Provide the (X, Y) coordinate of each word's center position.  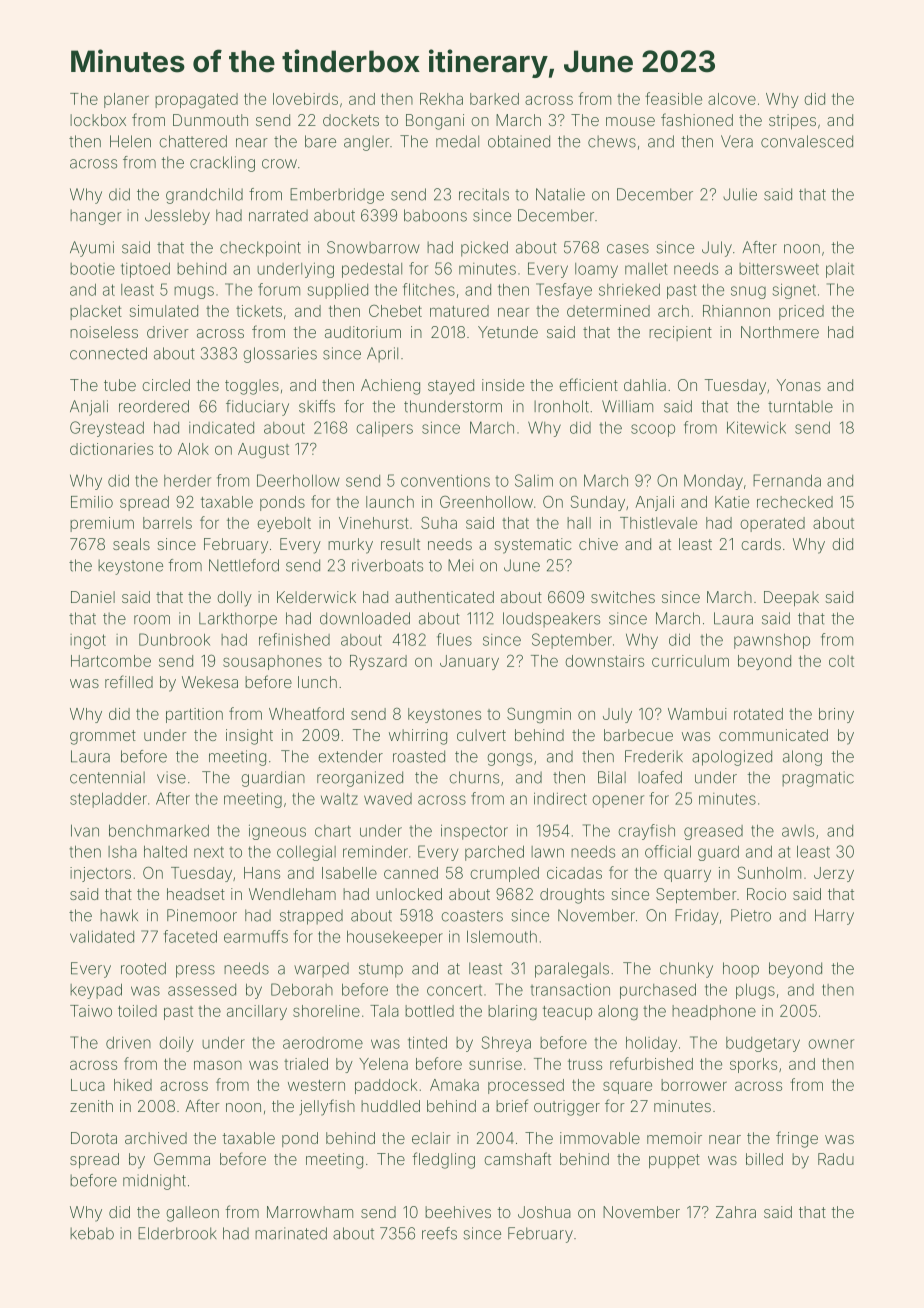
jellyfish (327, 1107)
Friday (697, 917)
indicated (221, 428)
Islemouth (502, 936)
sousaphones (272, 662)
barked (494, 99)
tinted (427, 1042)
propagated (196, 100)
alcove (732, 99)
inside (503, 385)
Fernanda (787, 480)
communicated (773, 735)
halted (165, 851)
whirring (418, 737)
